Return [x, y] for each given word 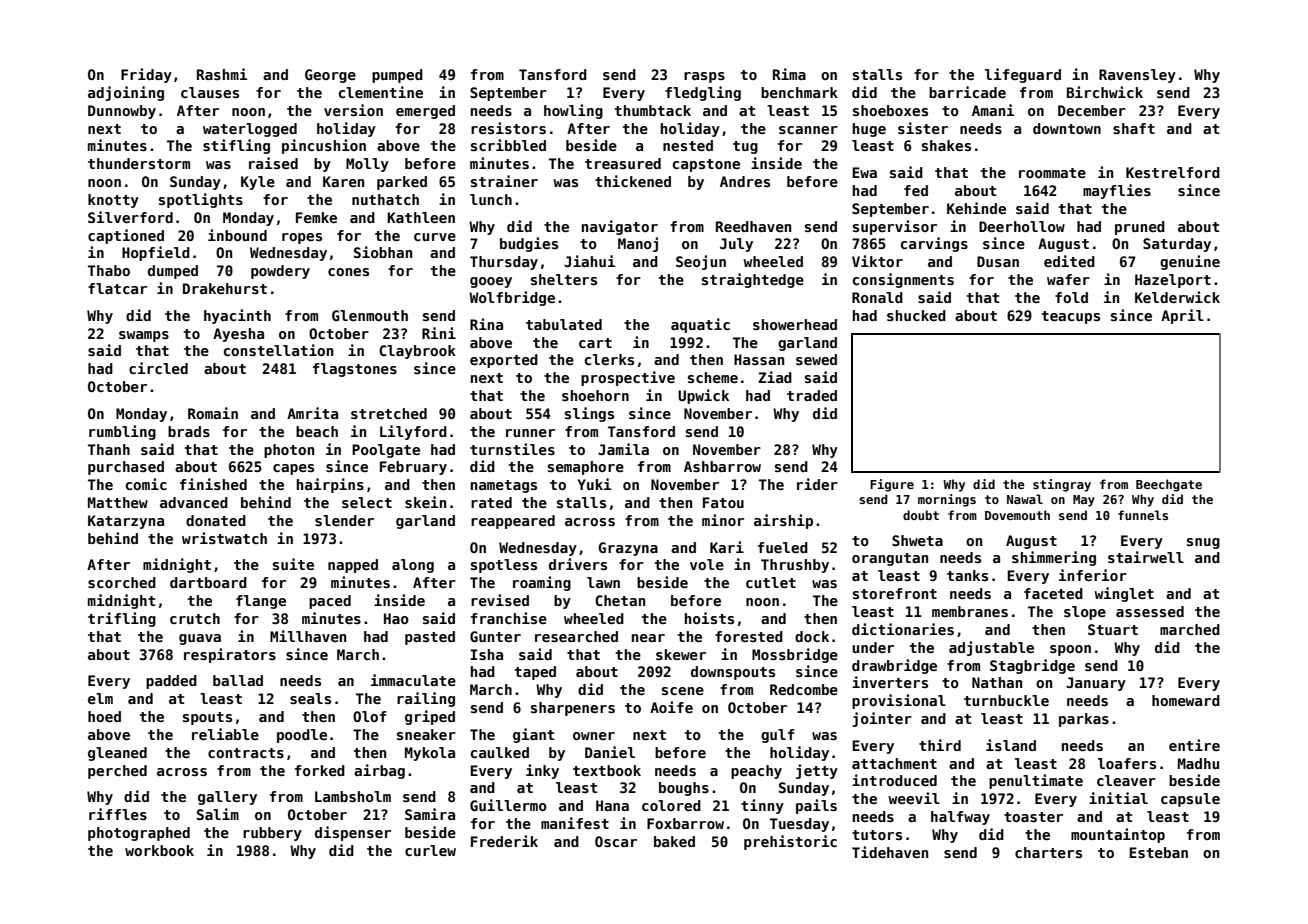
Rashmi [222, 74]
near [648, 638]
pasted [430, 638]
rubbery [272, 834]
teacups [1071, 317]
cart [595, 343]
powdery [280, 272]
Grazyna [628, 549]
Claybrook [417, 352]
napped [353, 566]
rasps [704, 77]
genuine [1190, 262]
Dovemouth [1017, 515]
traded [812, 395]
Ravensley [1137, 76]
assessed [1150, 611]
